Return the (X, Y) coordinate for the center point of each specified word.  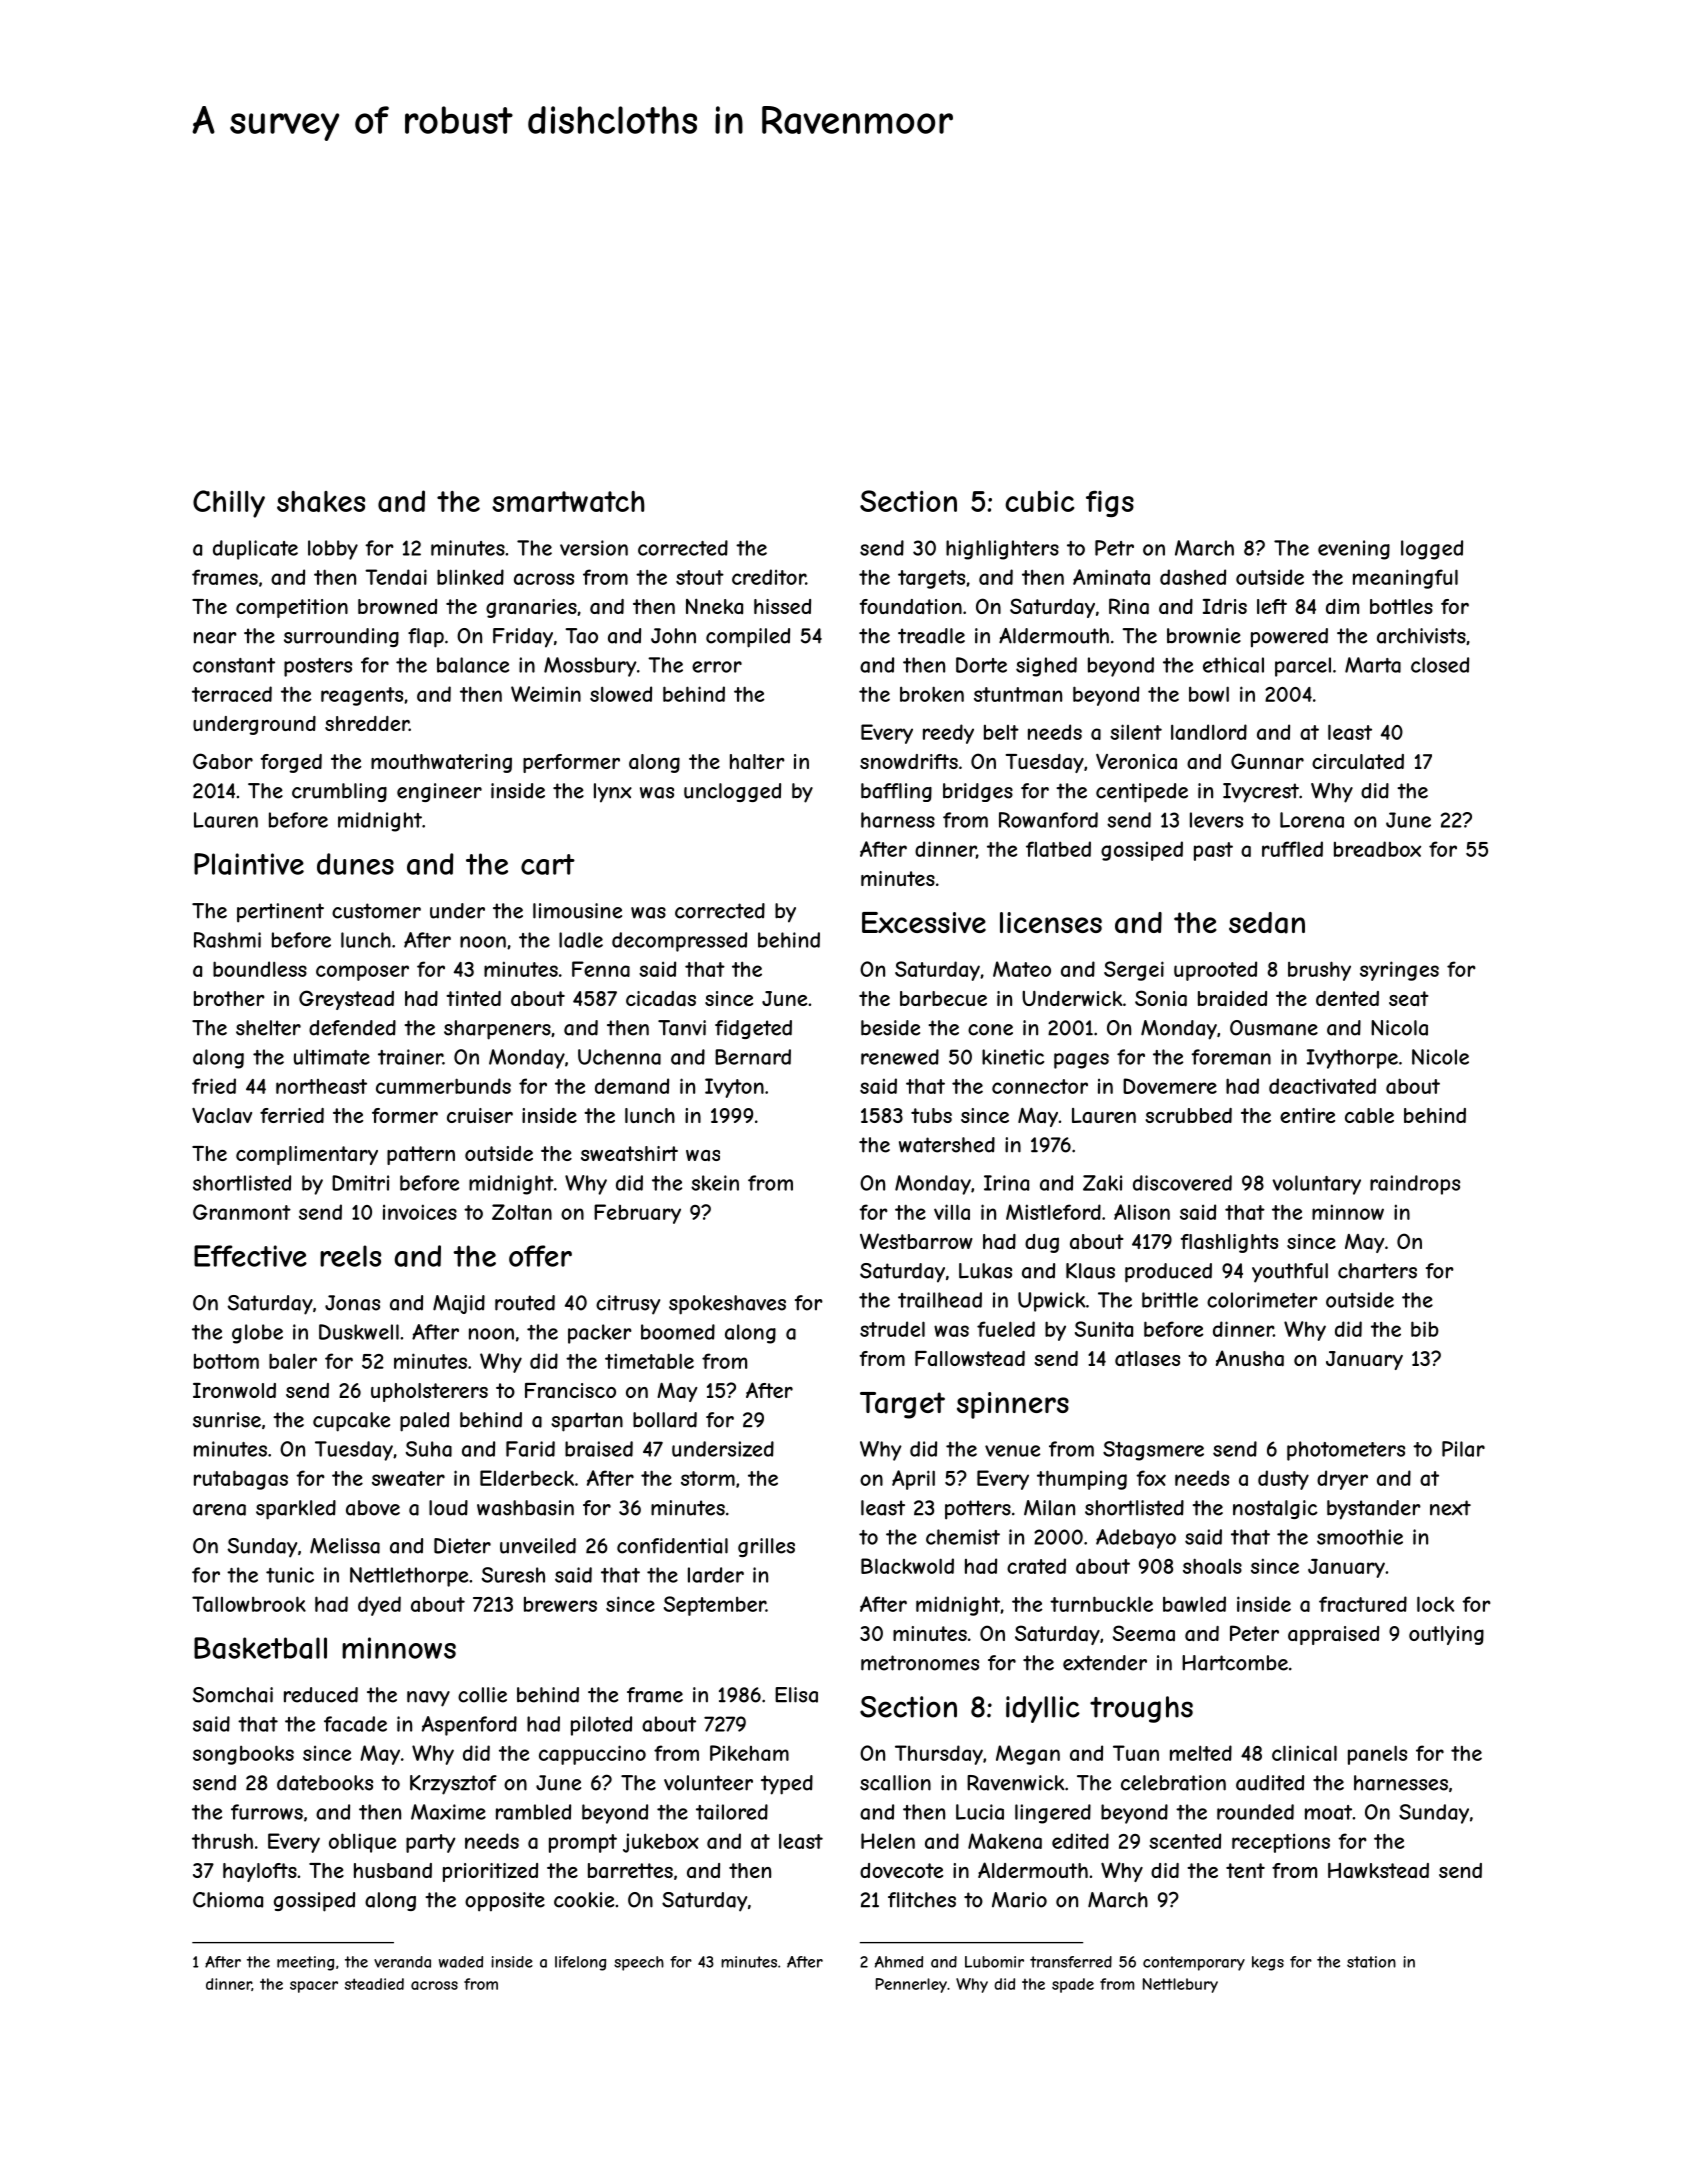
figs (1110, 503)
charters (1377, 1271)
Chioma (228, 1900)
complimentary (307, 1155)
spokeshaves (727, 1305)
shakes (321, 501)
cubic (1039, 501)
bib (1425, 1329)
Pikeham (749, 1753)
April (913, 1480)
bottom (226, 1361)
